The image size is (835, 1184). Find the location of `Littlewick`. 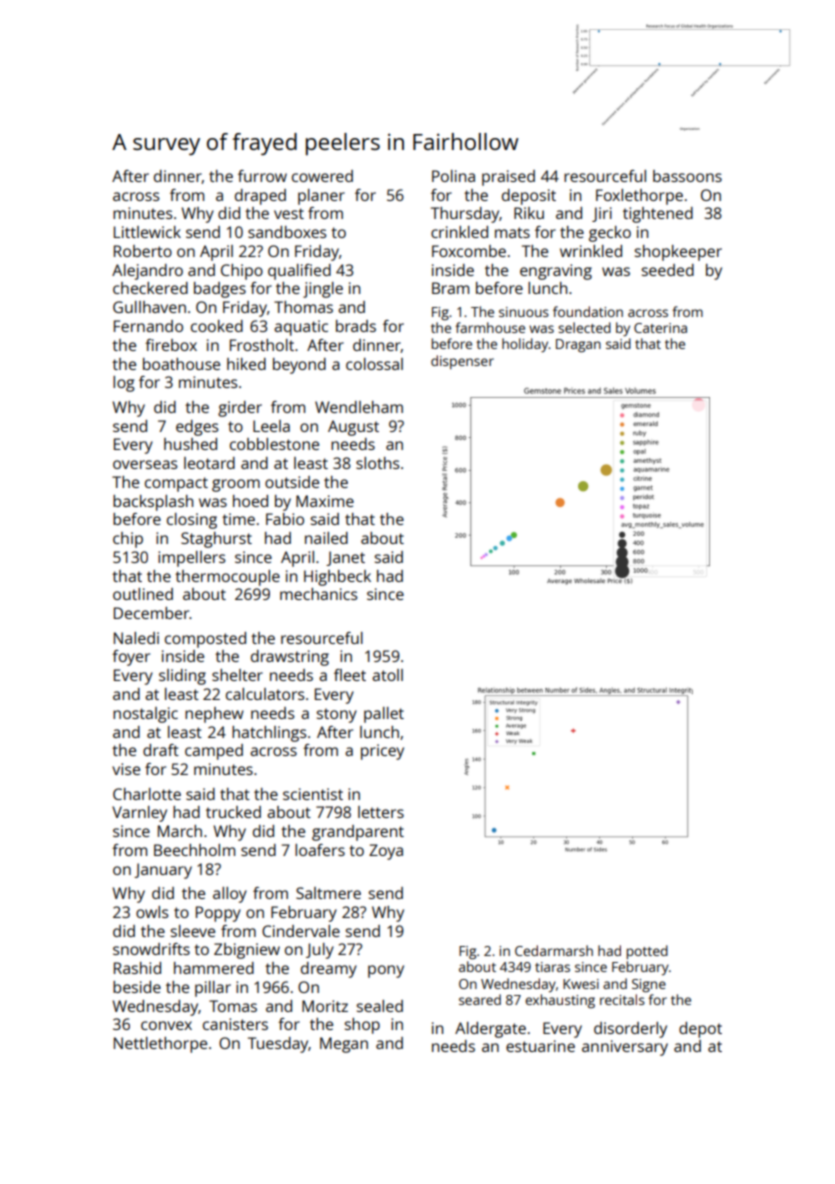

Littlewick is located at coordinates (147, 232).
